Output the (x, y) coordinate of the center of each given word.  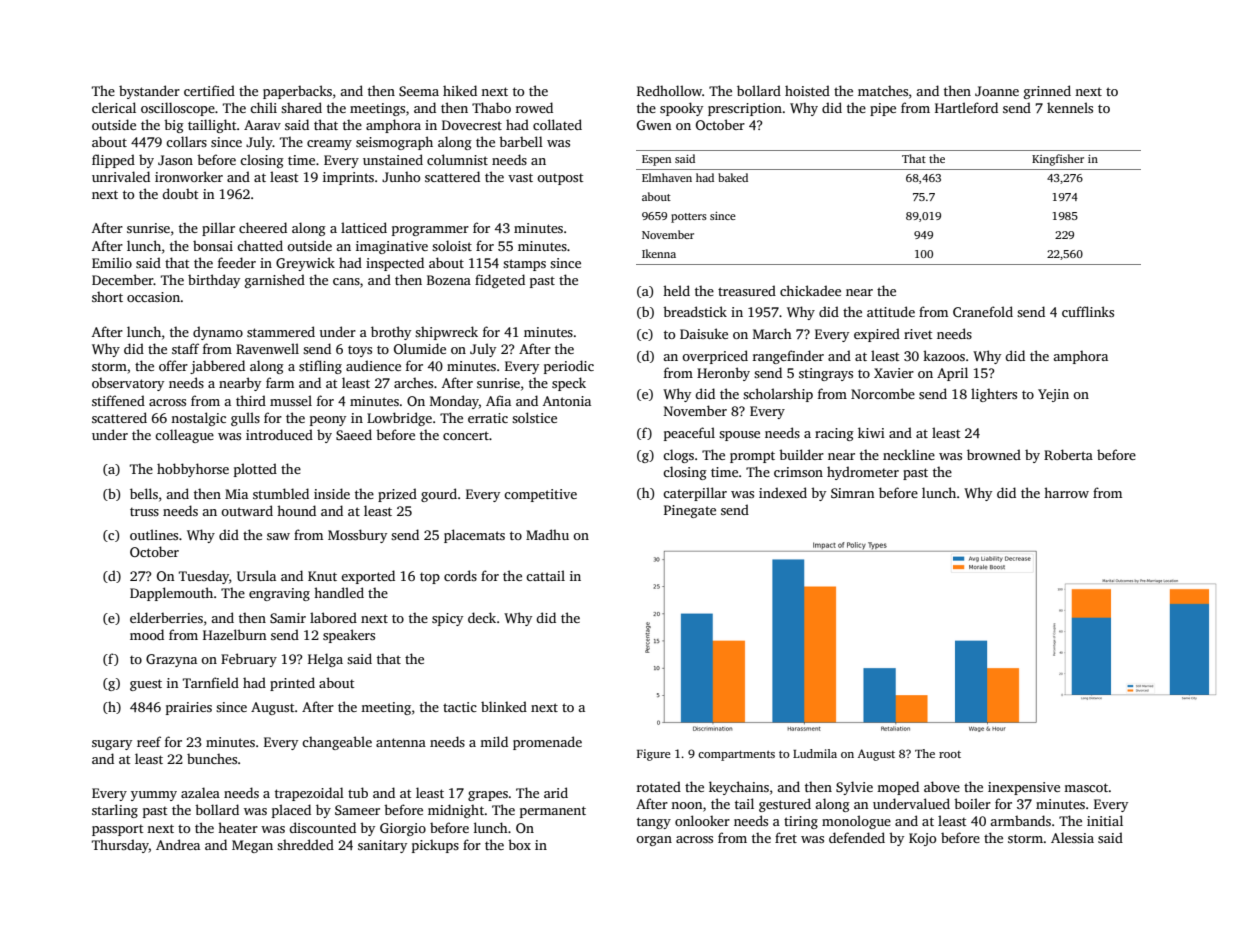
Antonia (567, 401)
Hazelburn (234, 634)
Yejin (1053, 395)
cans (346, 281)
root (950, 754)
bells (144, 493)
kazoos (944, 355)
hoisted (807, 90)
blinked (504, 706)
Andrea (178, 844)
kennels (1070, 107)
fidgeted (500, 281)
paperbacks (297, 92)
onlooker (702, 820)
